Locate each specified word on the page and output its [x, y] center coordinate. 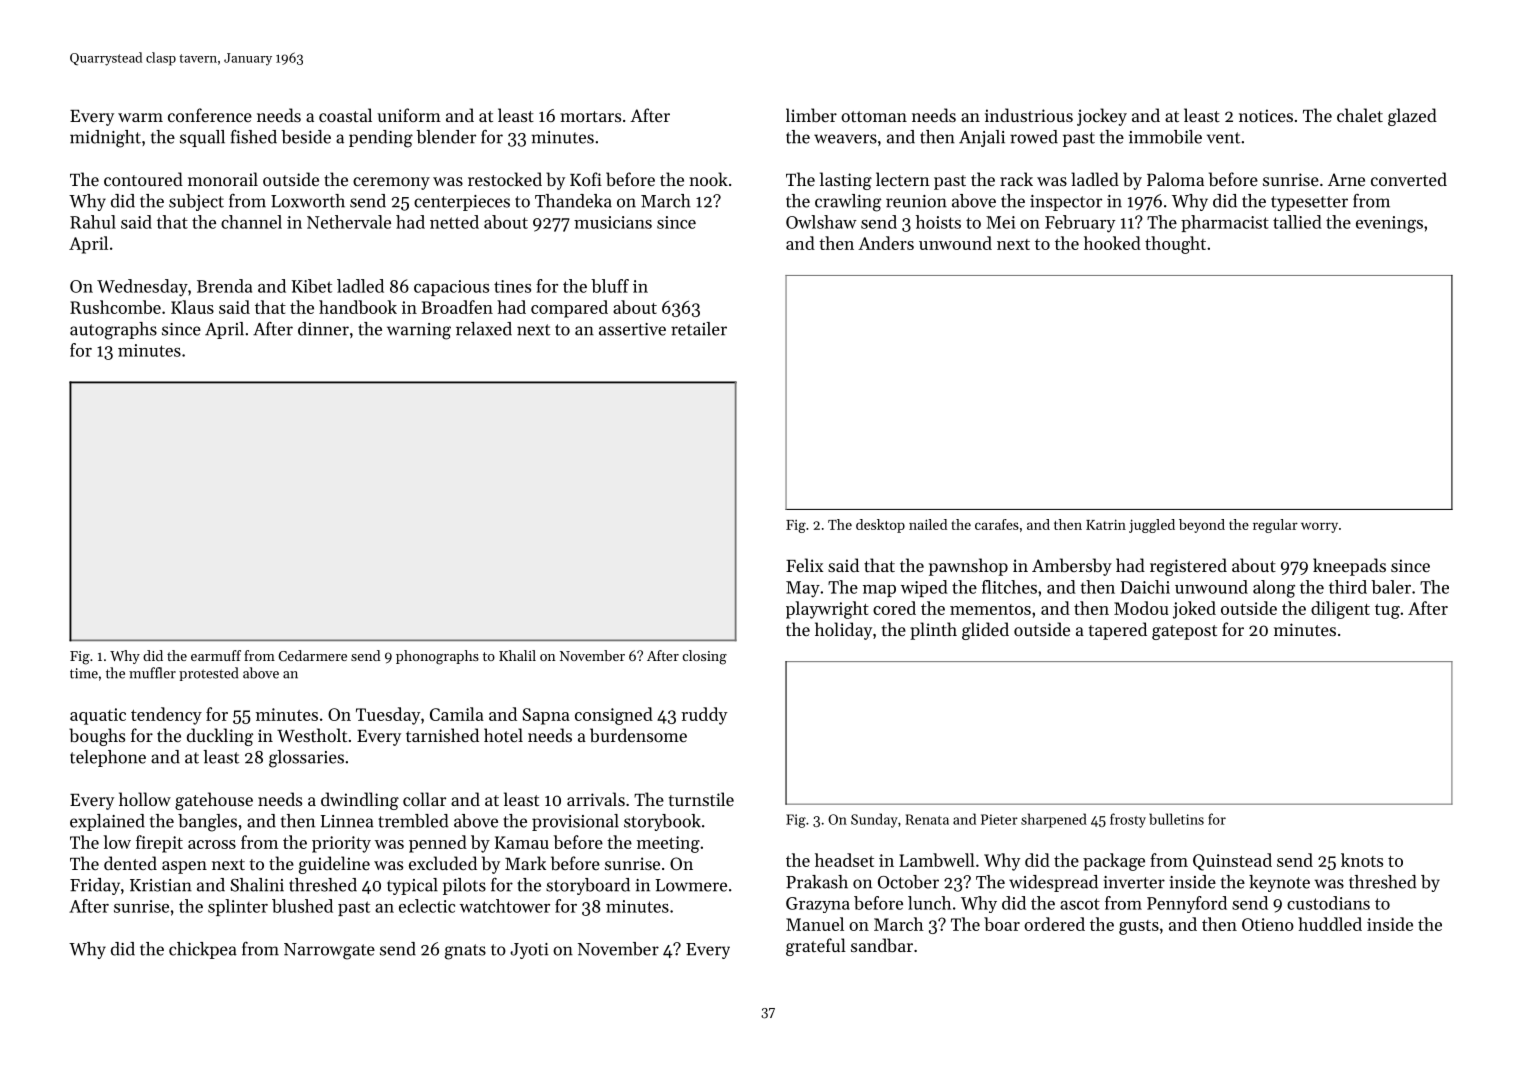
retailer [699, 329]
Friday [95, 886]
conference [210, 115]
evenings [1389, 224]
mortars [590, 116]
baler [1391, 587]
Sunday [874, 820]
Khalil [517, 655]
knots [1362, 860]
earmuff [216, 655]
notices [1266, 115]
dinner [323, 329]
